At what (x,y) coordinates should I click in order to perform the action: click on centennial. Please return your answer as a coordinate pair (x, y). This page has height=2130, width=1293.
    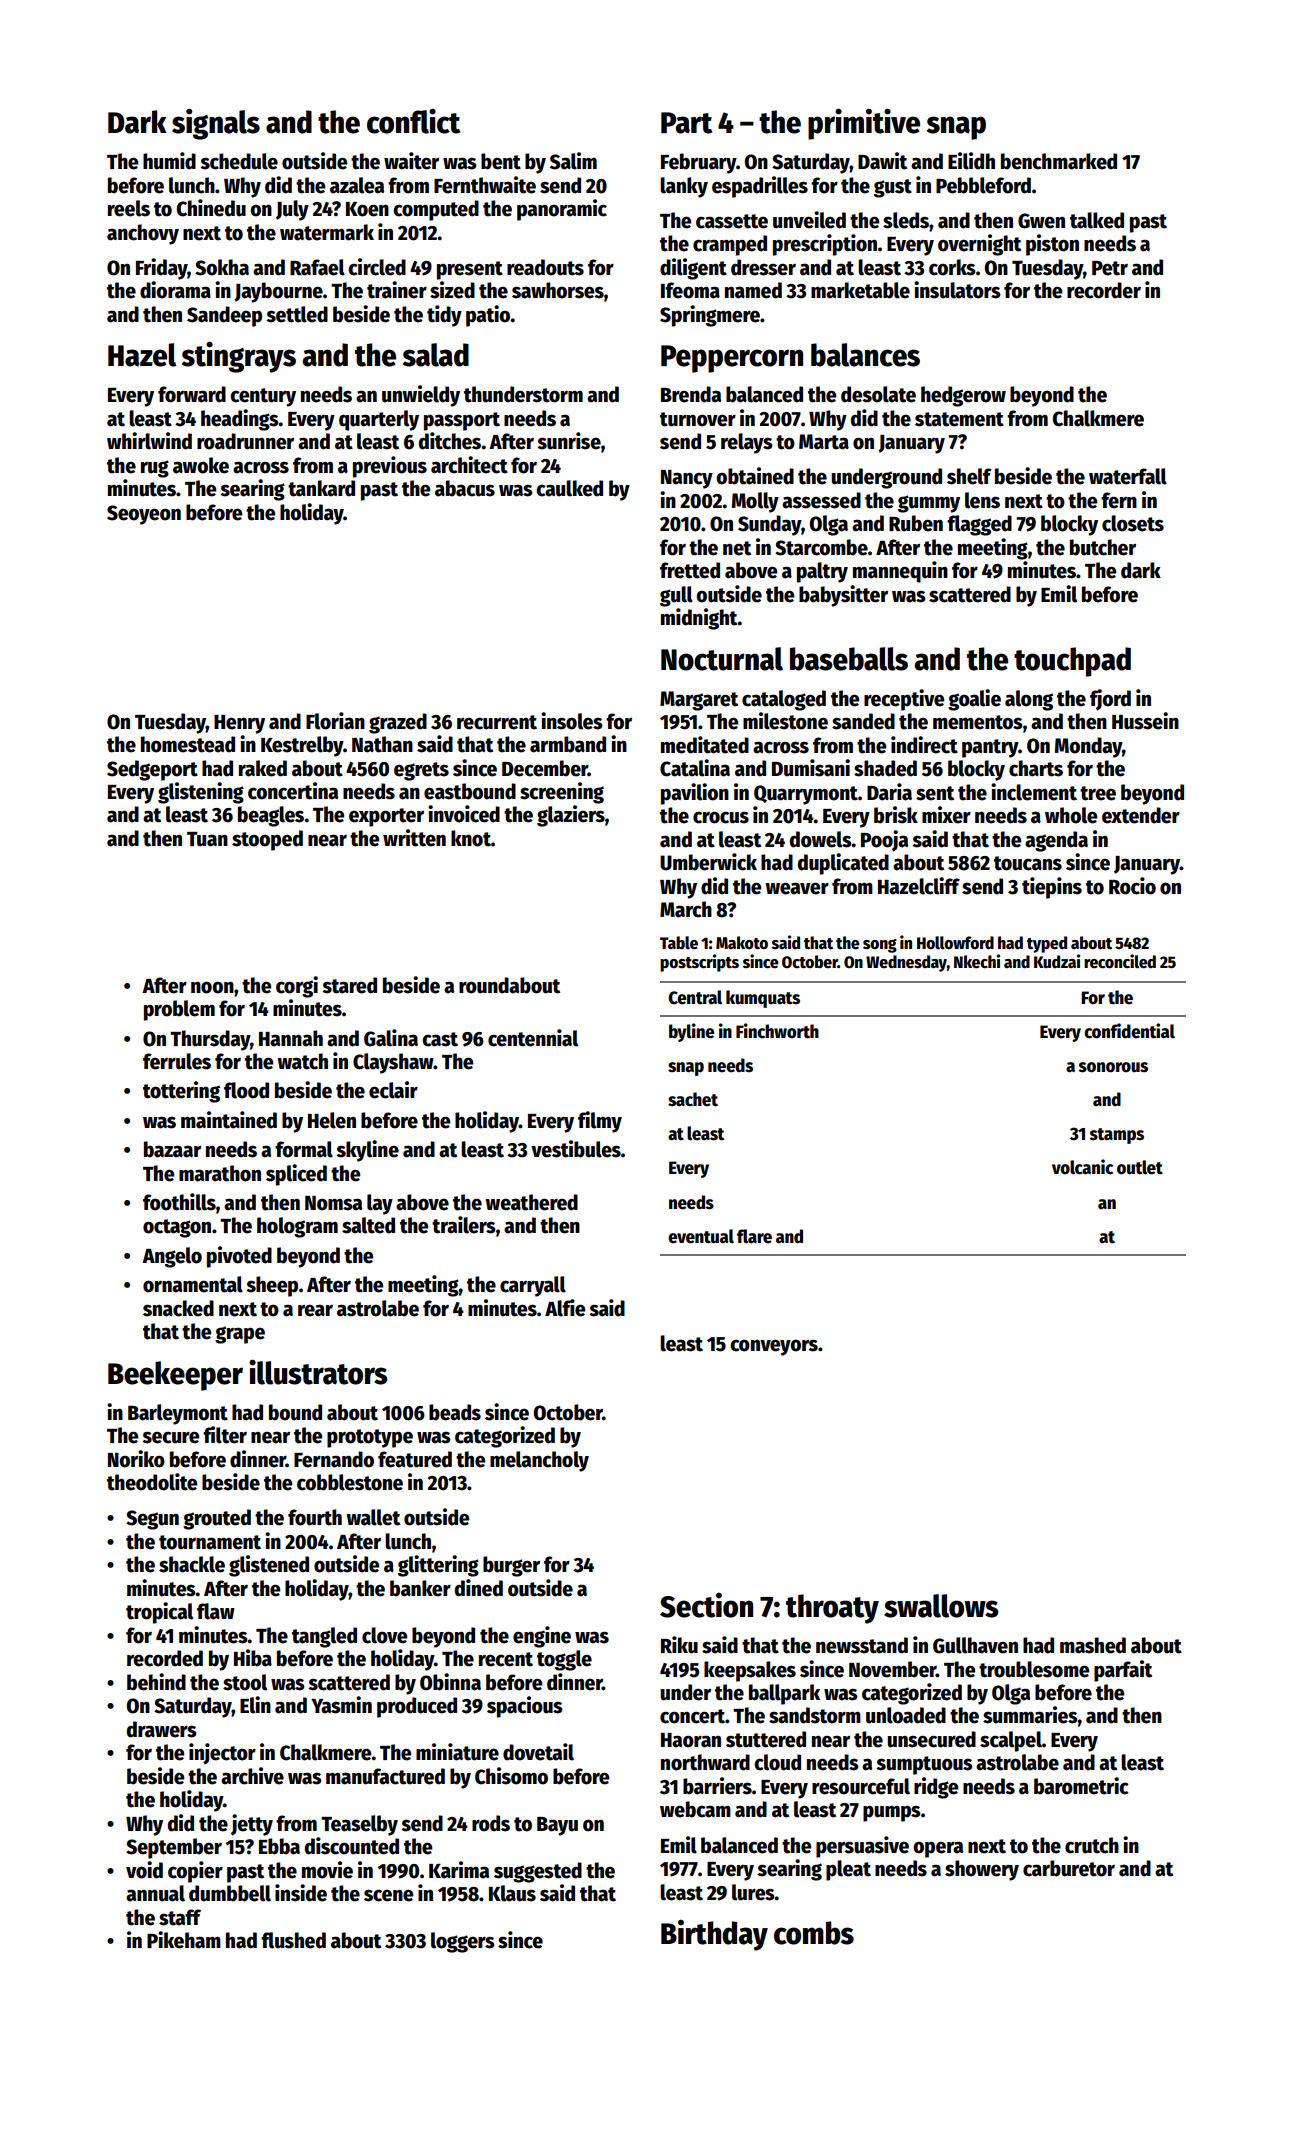
    Looking at the image, I should click on (533, 1038).
